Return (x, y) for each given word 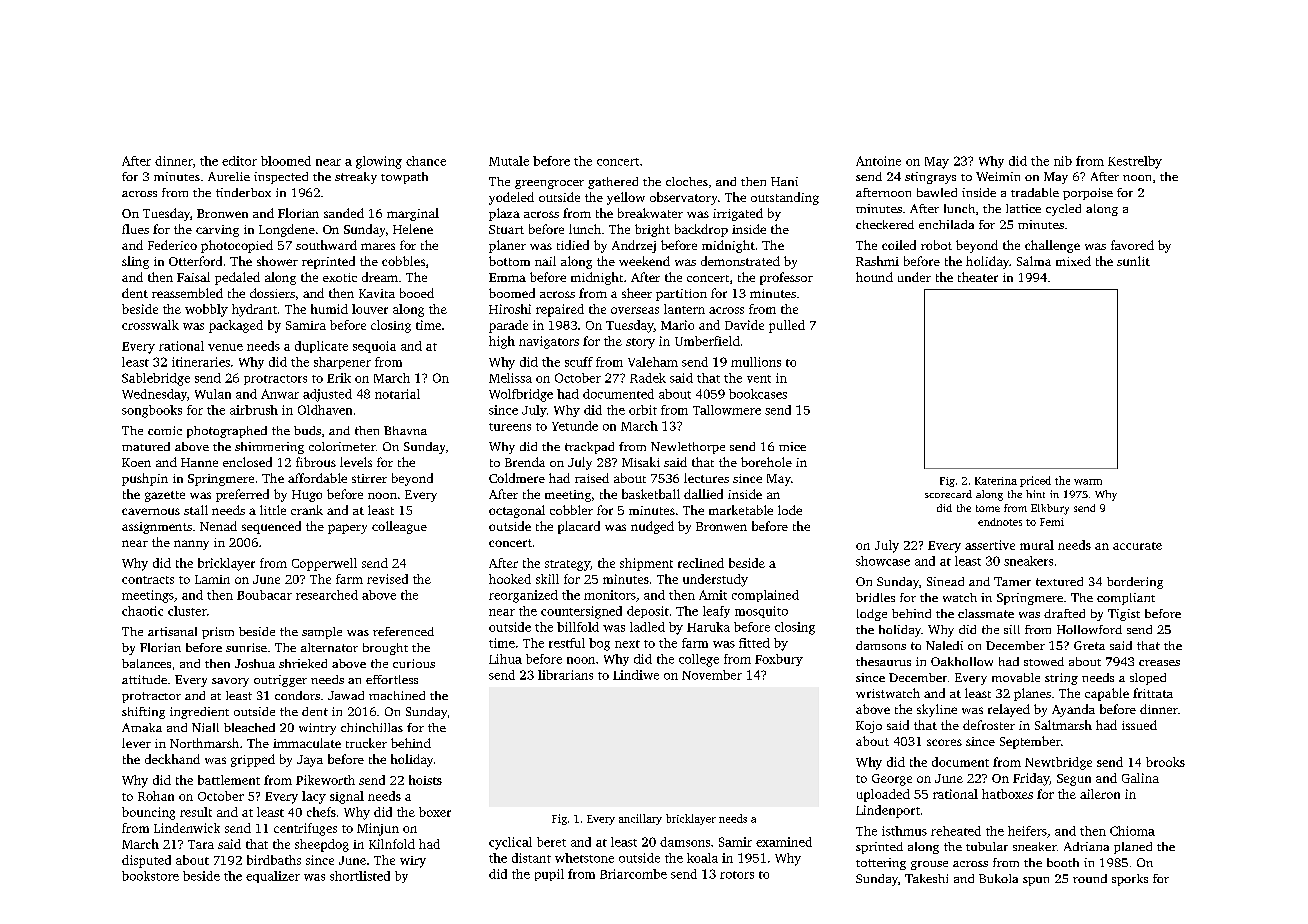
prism (218, 633)
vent (759, 379)
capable (1107, 694)
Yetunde (575, 426)
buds (307, 430)
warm (1088, 482)
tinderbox (243, 192)
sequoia (374, 347)
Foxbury (779, 660)
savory (230, 682)
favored (1132, 245)
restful (567, 643)
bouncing (148, 813)
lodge (872, 615)
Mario (677, 325)
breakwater (650, 213)
